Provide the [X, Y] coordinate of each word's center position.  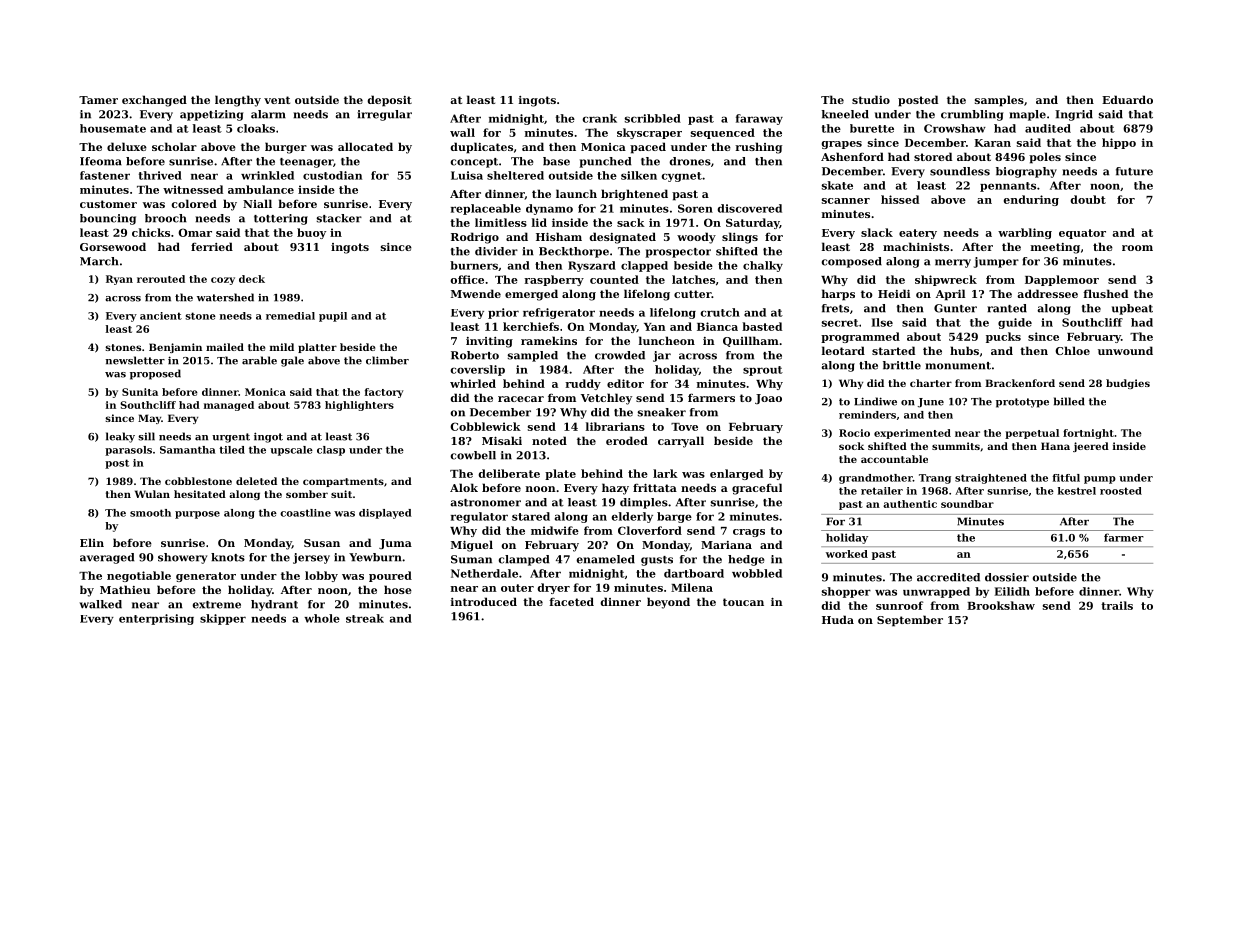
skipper [223, 619]
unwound [1125, 350]
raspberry [554, 280]
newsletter [135, 360]
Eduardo [1127, 99]
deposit [390, 101]
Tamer [98, 100]
